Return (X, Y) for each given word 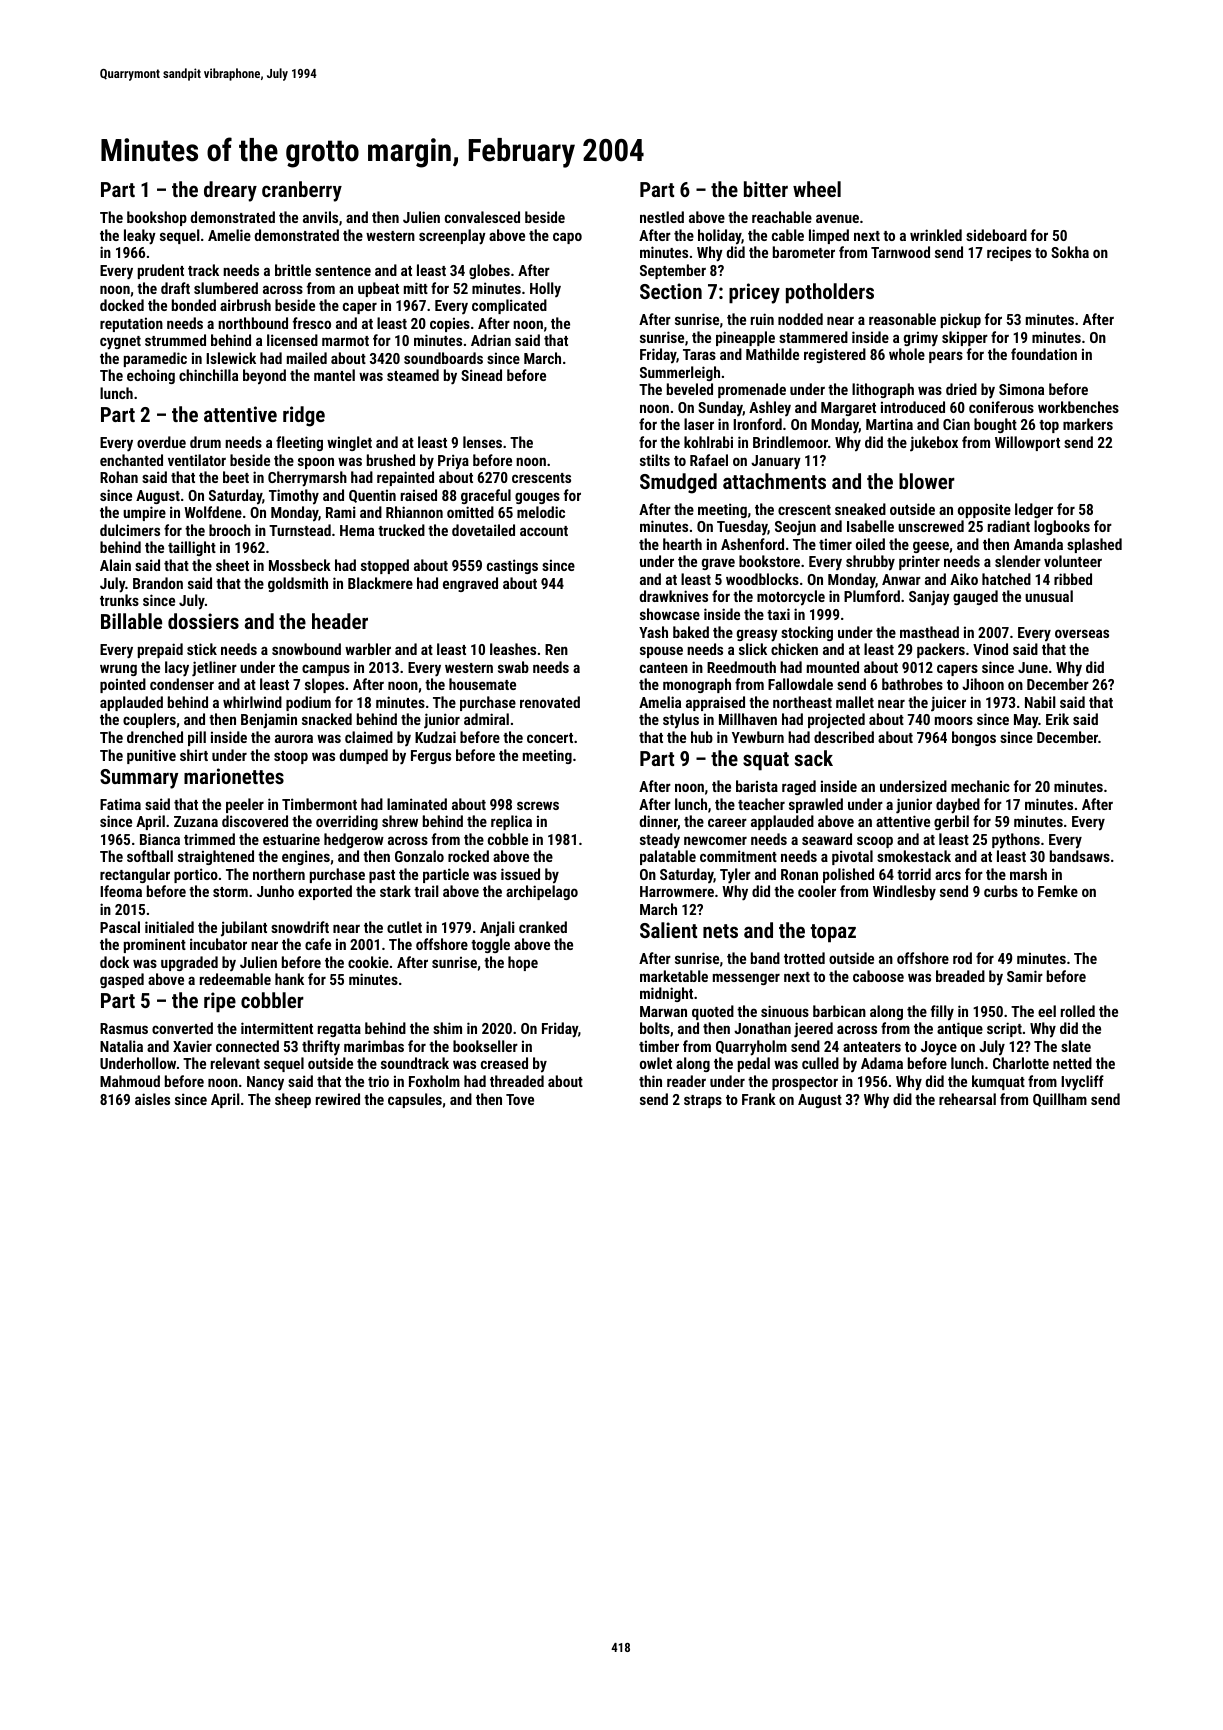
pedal (754, 1064)
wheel (817, 189)
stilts (655, 460)
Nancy (265, 1083)
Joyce (939, 1048)
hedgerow (354, 840)
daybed (958, 806)
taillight (192, 548)
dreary (230, 191)
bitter (766, 189)
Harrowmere (677, 891)
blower (927, 481)
